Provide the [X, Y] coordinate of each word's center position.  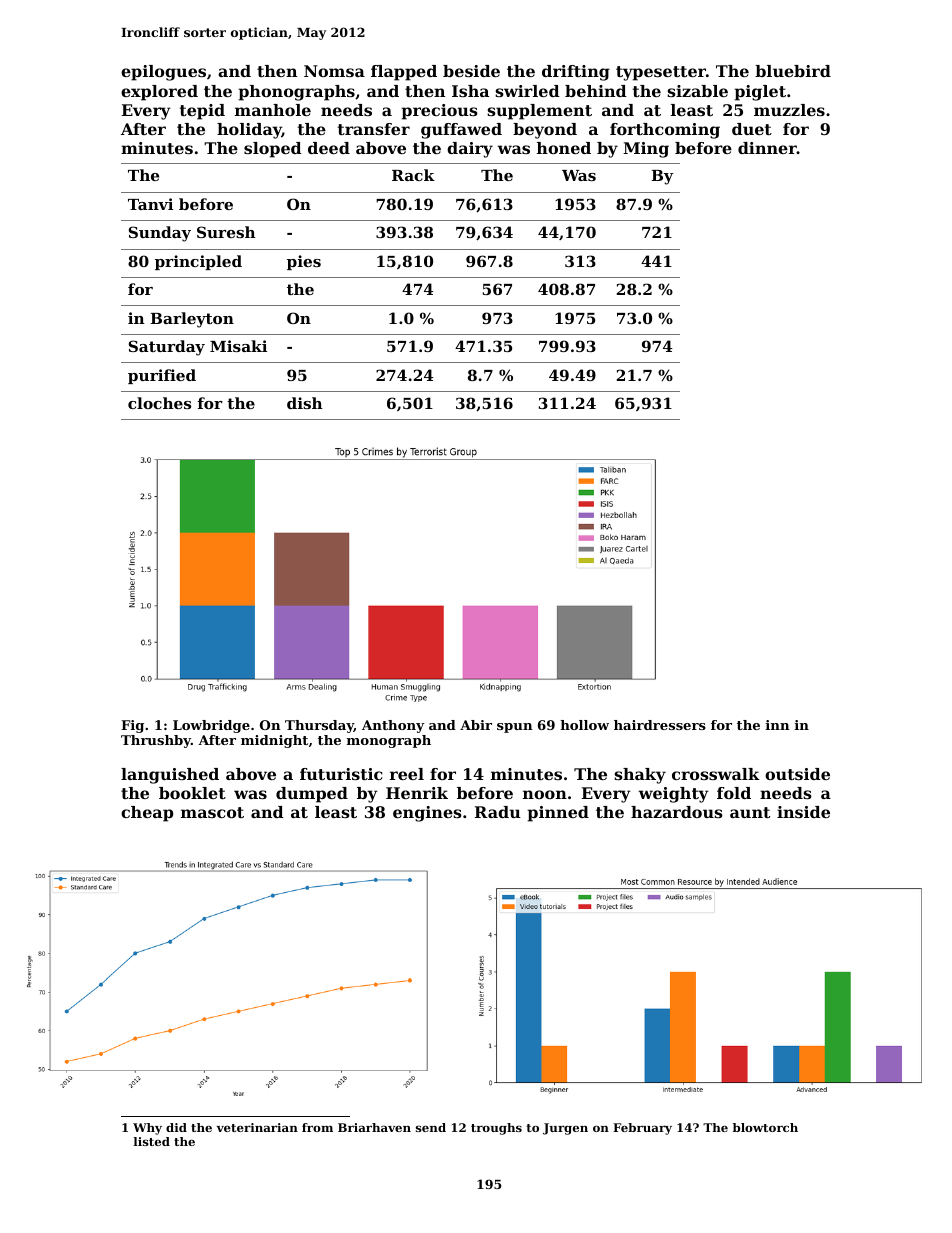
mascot [212, 812]
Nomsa [334, 71]
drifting [576, 73]
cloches [159, 403]
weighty [673, 795]
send [431, 1127]
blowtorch [765, 1127]
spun [515, 728]
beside [471, 71]
